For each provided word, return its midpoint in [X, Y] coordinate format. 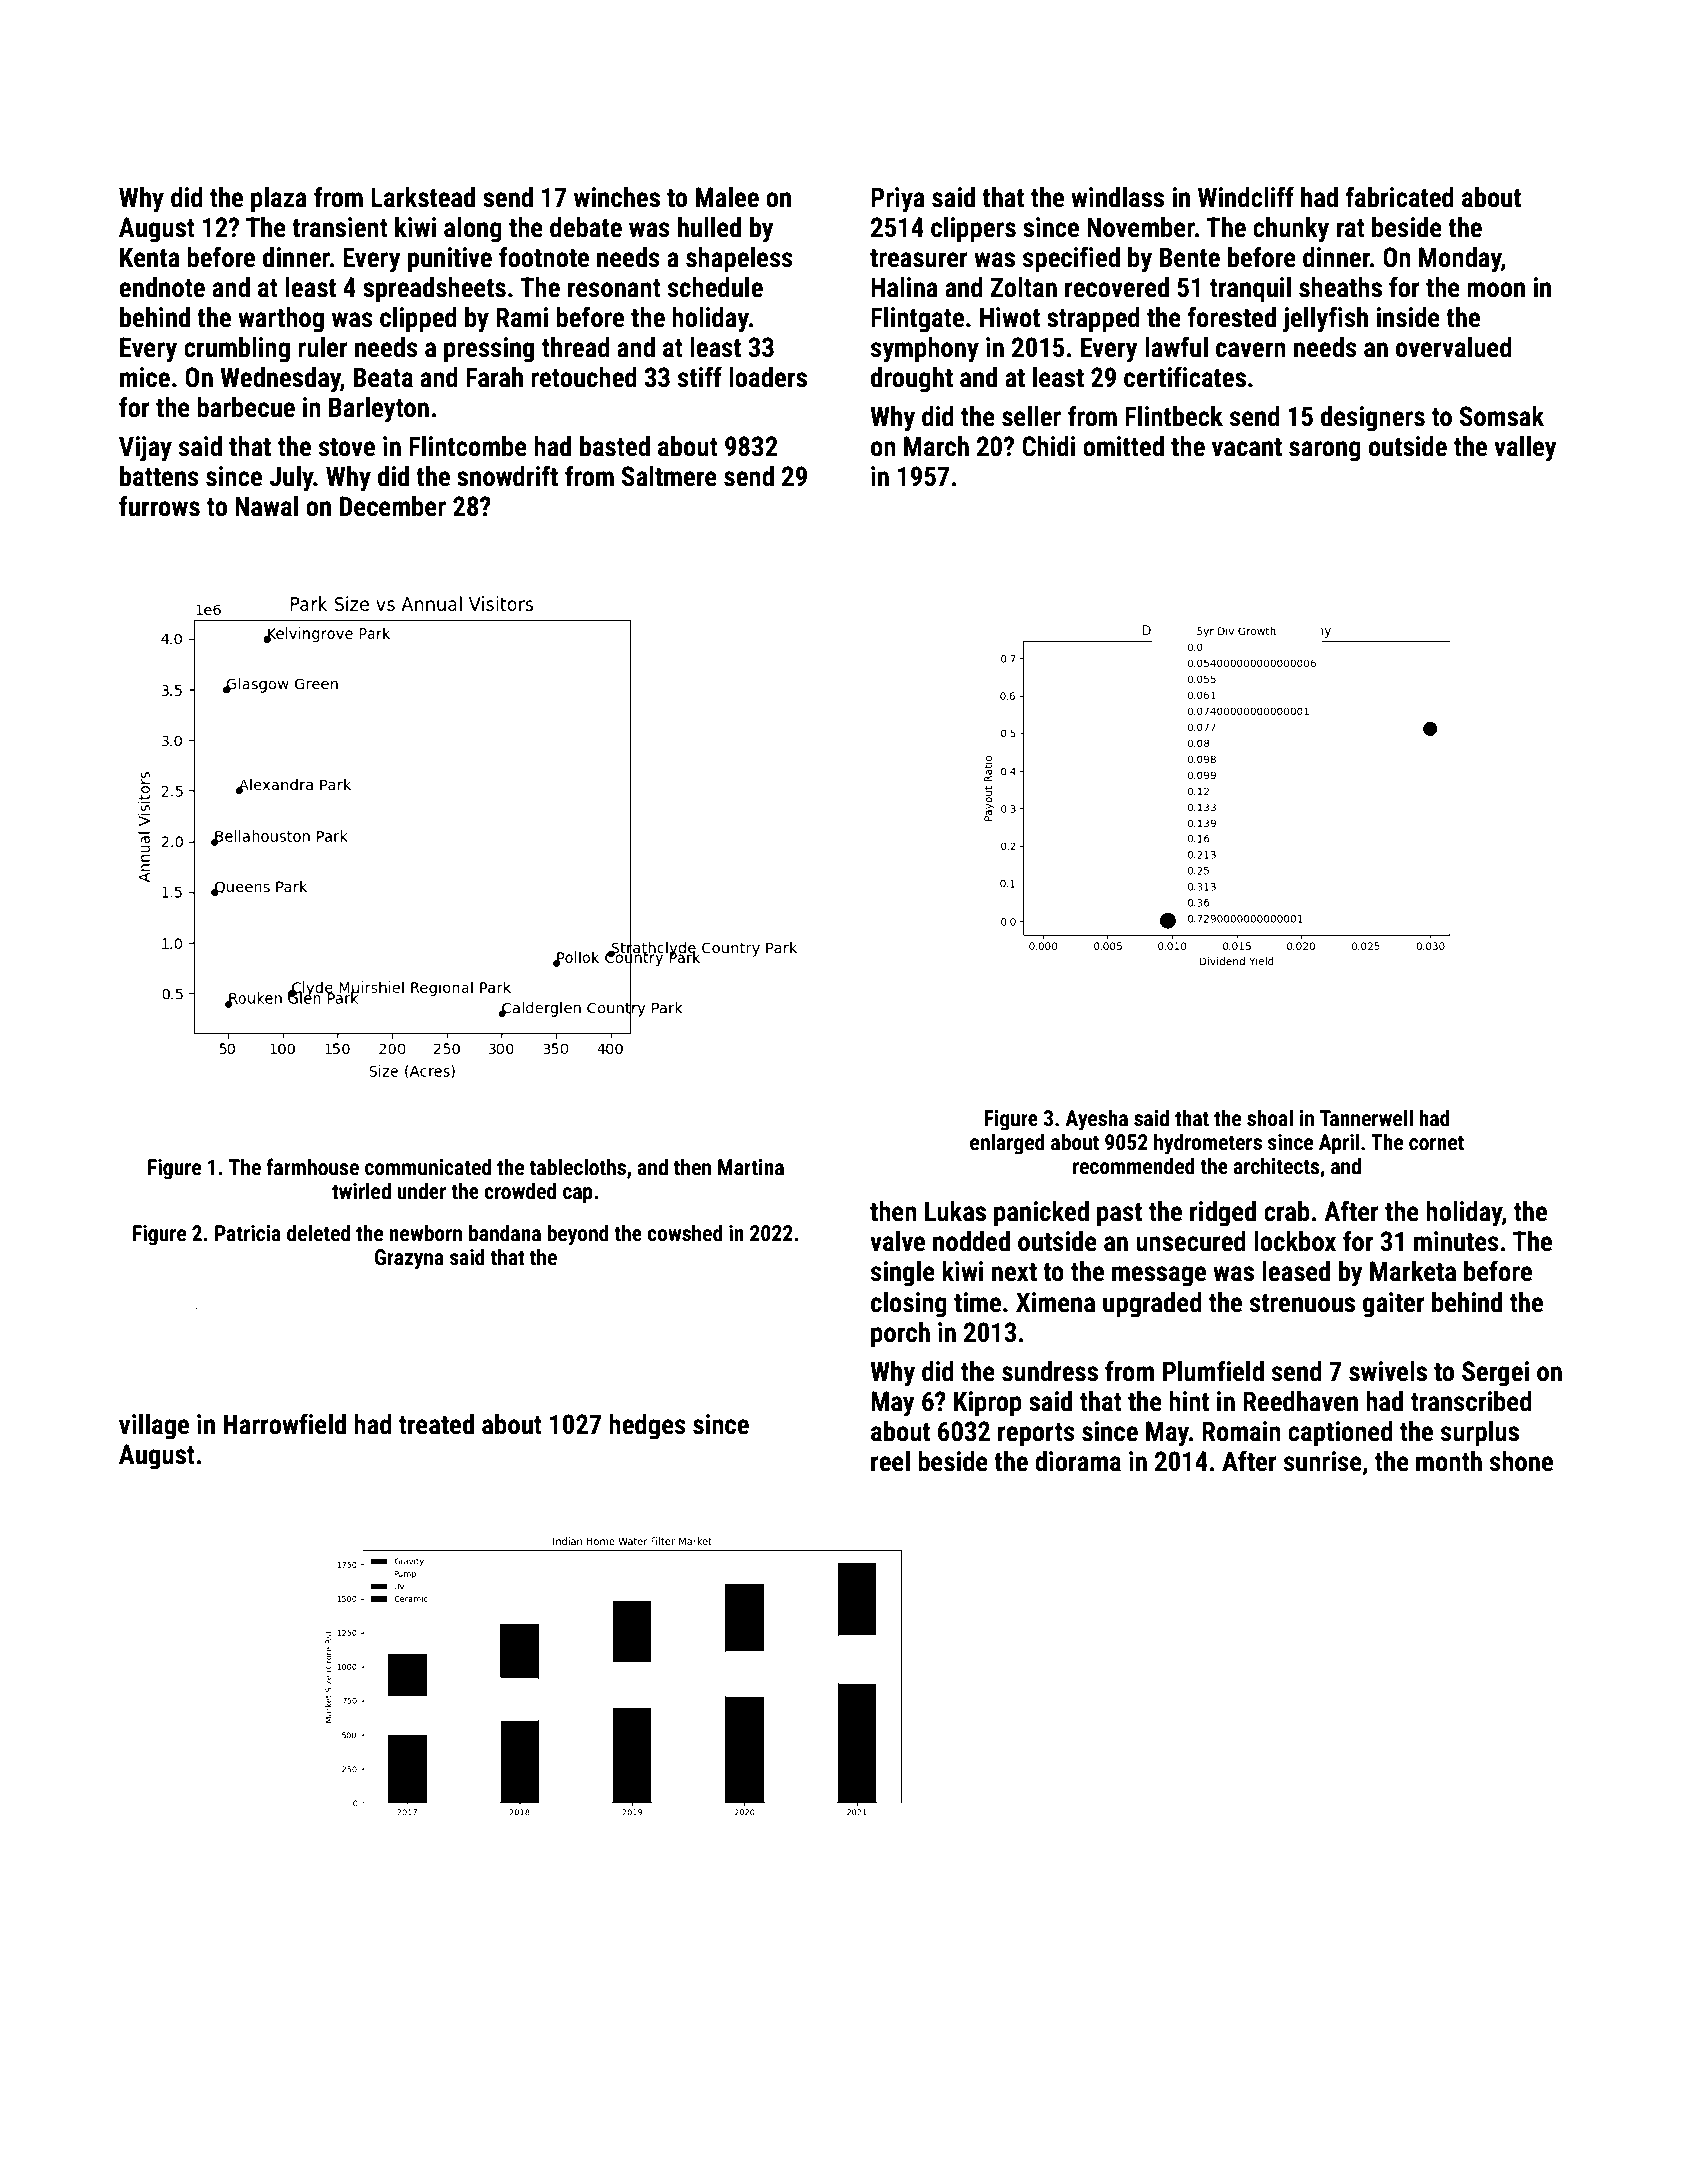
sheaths [1340, 287]
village [154, 1427]
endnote [162, 287]
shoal [1270, 1118]
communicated [428, 1166]
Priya [898, 200]
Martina [751, 1167]
